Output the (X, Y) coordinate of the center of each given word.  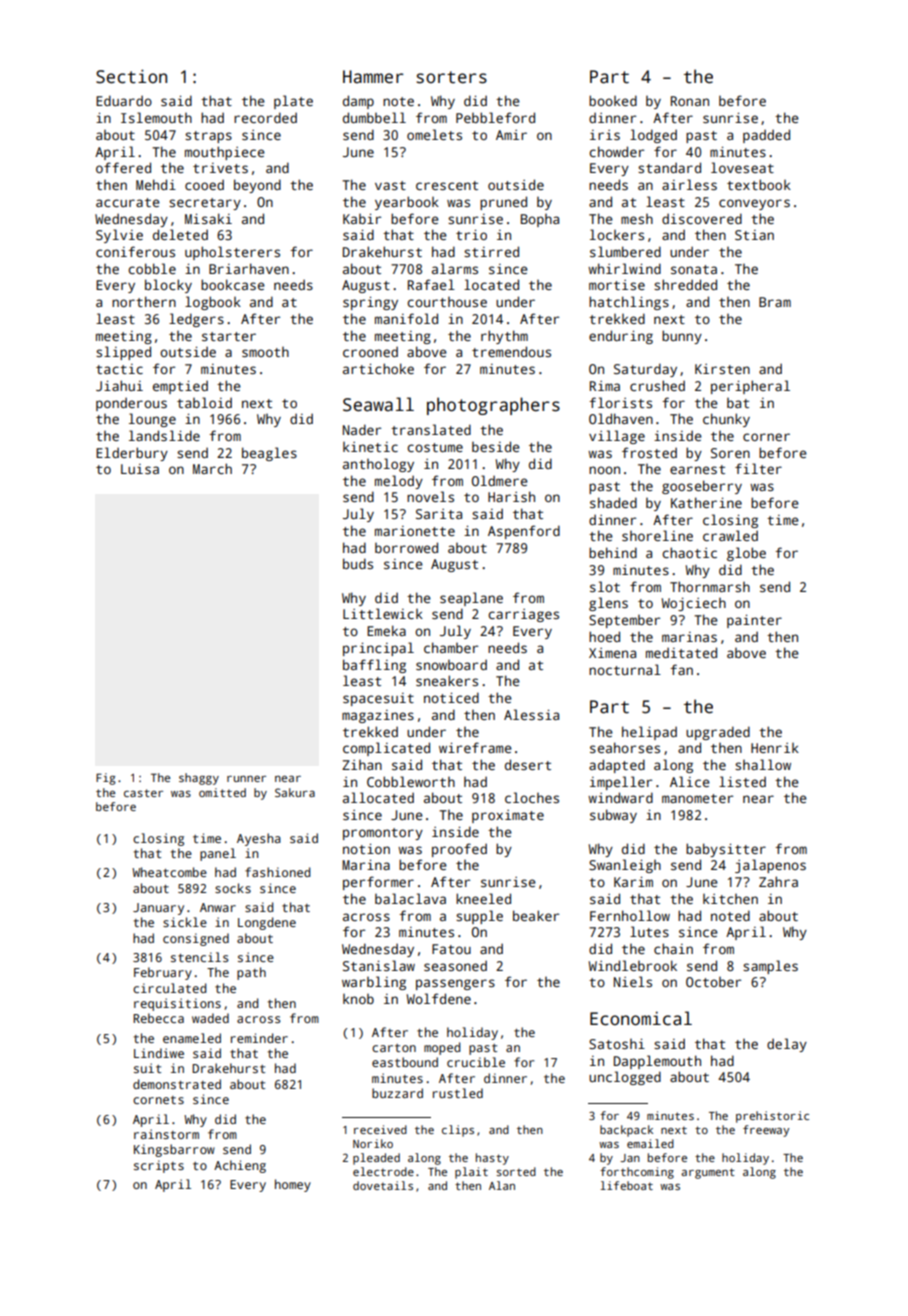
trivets (220, 168)
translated (431, 429)
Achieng (240, 1166)
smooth (265, 352)
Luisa (140, 469)
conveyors (754, 204)
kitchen (730, 899)
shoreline (657, 535)
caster (143, 793)
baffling (374, 666)
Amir (511, 135)
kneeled (483, 898)
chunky (726, 420)
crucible (476, 1062)
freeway (766, 1131)
